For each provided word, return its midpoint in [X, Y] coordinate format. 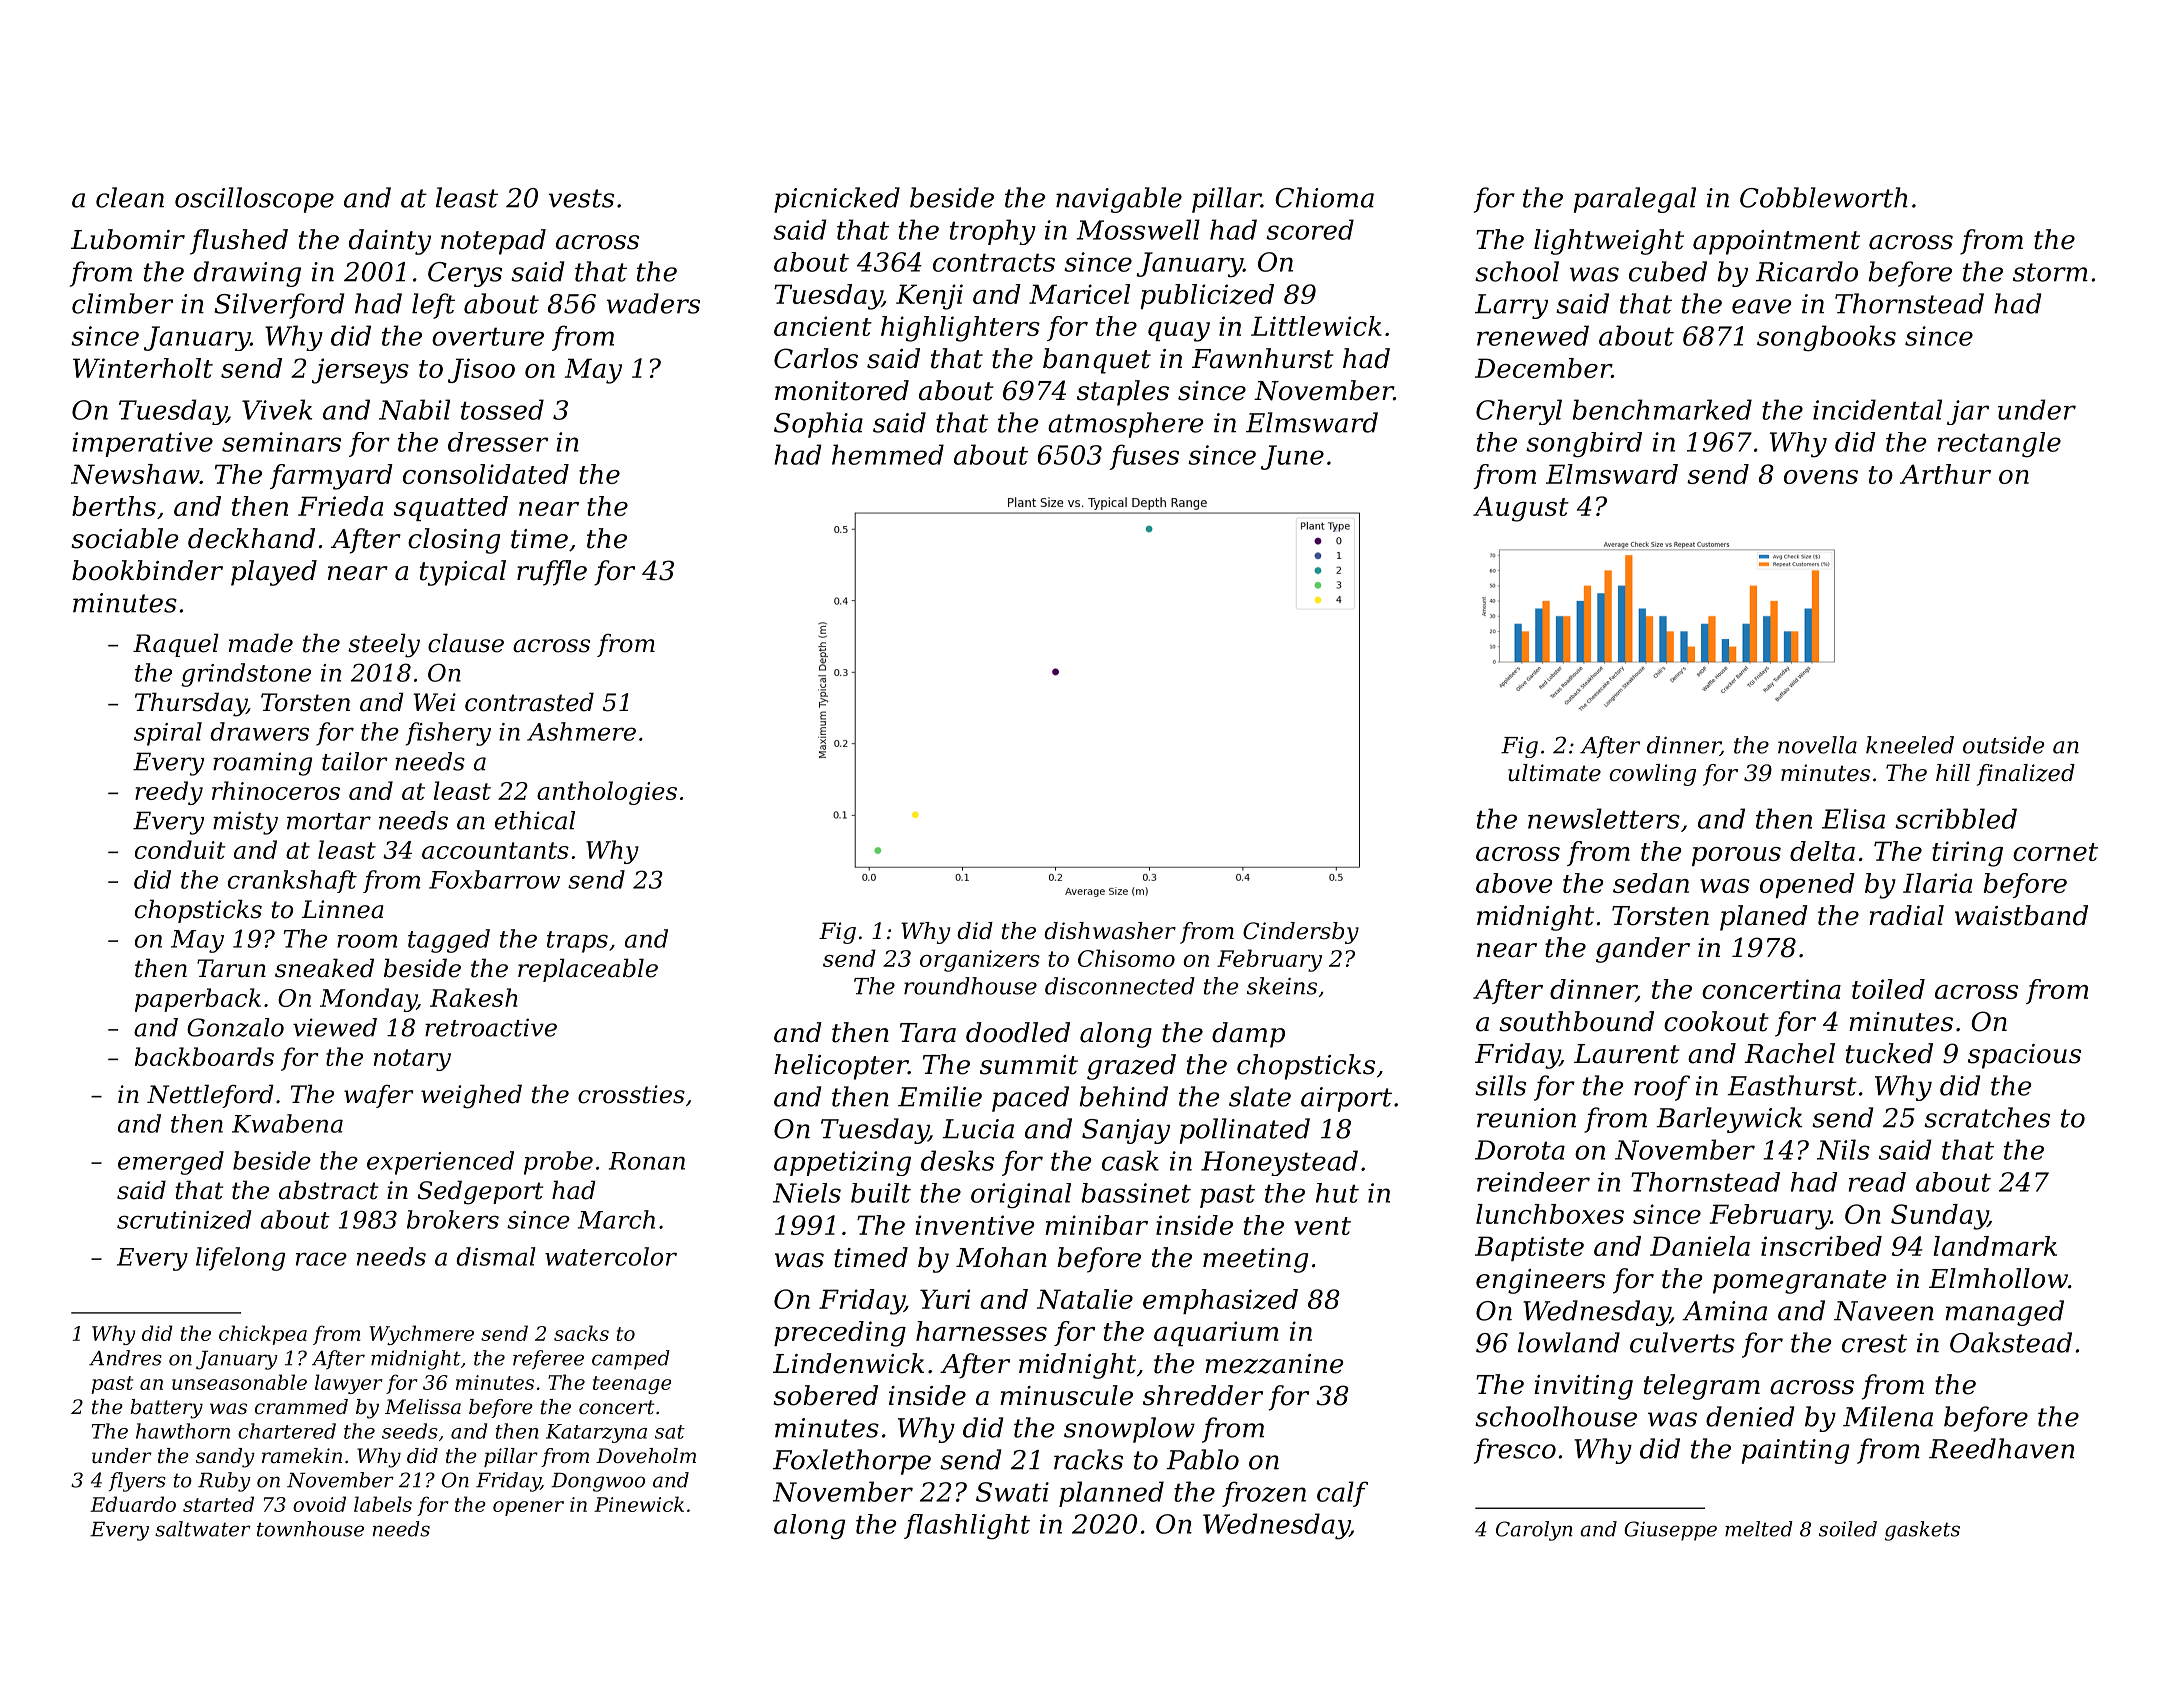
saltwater [203, 1529]
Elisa [1853, 818]
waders [653, 303]
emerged [171, 1163]
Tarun [231, 968]
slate [1260, 1096]
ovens [1821, 477]
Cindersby [1301, 933]
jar [1968, 412]
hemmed [888, 454]
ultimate [1554, 773]
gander [1643, 950]
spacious [2024, 1056]
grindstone [246, 675]
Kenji [929, 297]
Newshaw [135, 474]
